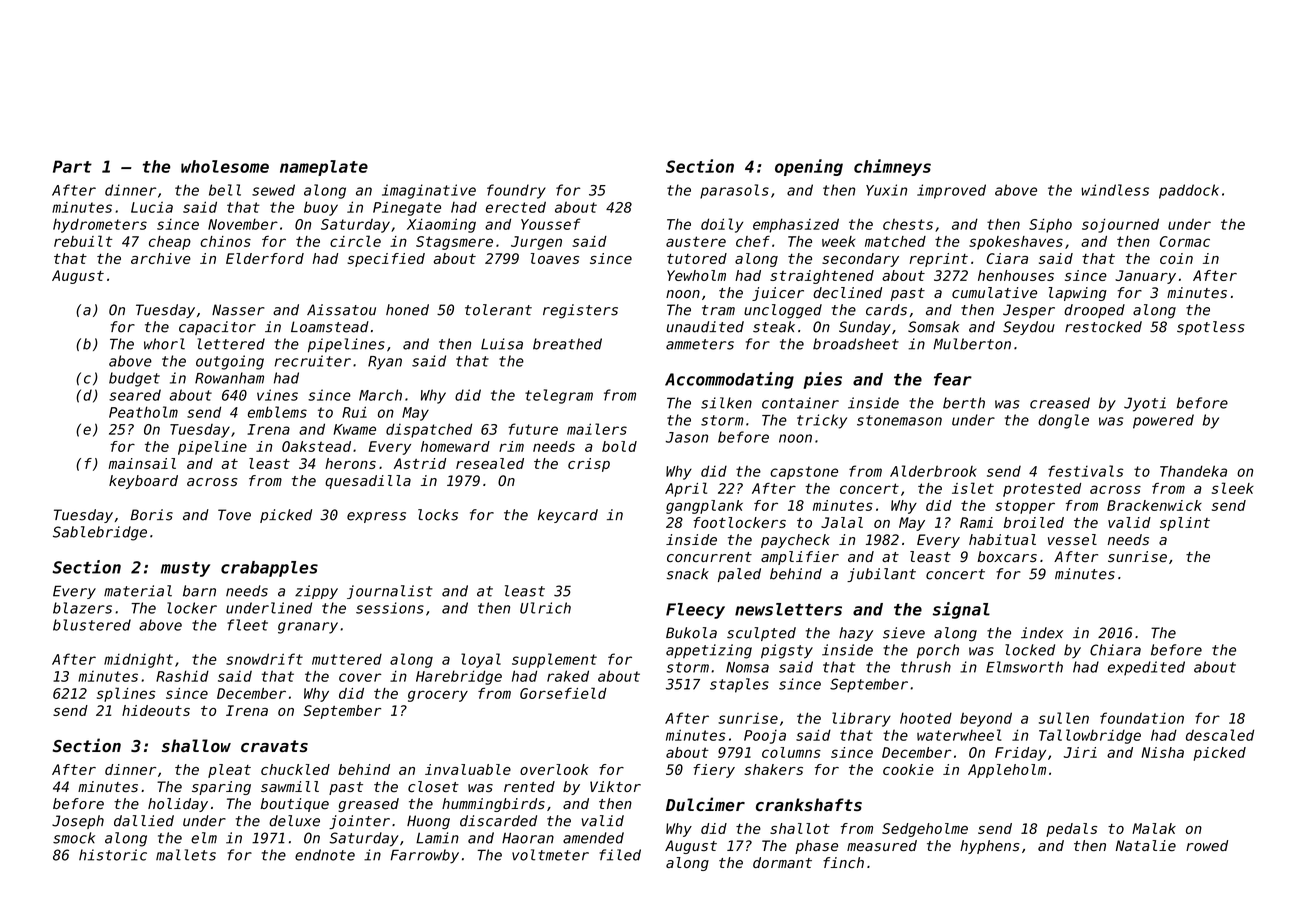  I want to click on stopper, so click(1025, 507).
